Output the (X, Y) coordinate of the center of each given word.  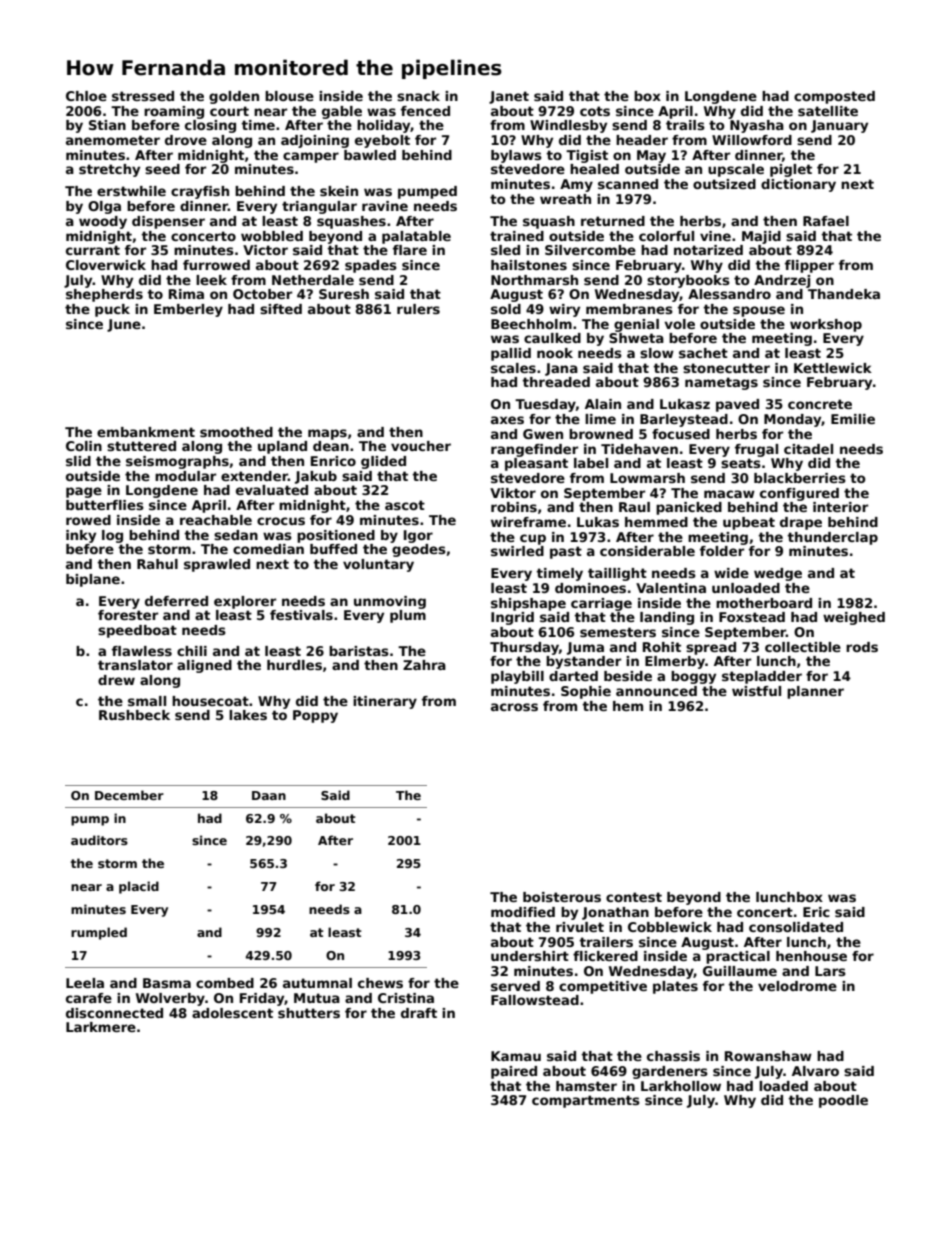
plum (408, 616)
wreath (565, 199)
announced (656, 691)
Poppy (315, 716)
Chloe (86, 96)
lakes (248, 715)
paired (514, 1072)
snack (418, 96)
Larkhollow (681, 1086)
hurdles (294, 665)
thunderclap (832, 538)
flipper (809, 266)
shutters (309, 1013)
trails (685, 125)
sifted (281, 309)
